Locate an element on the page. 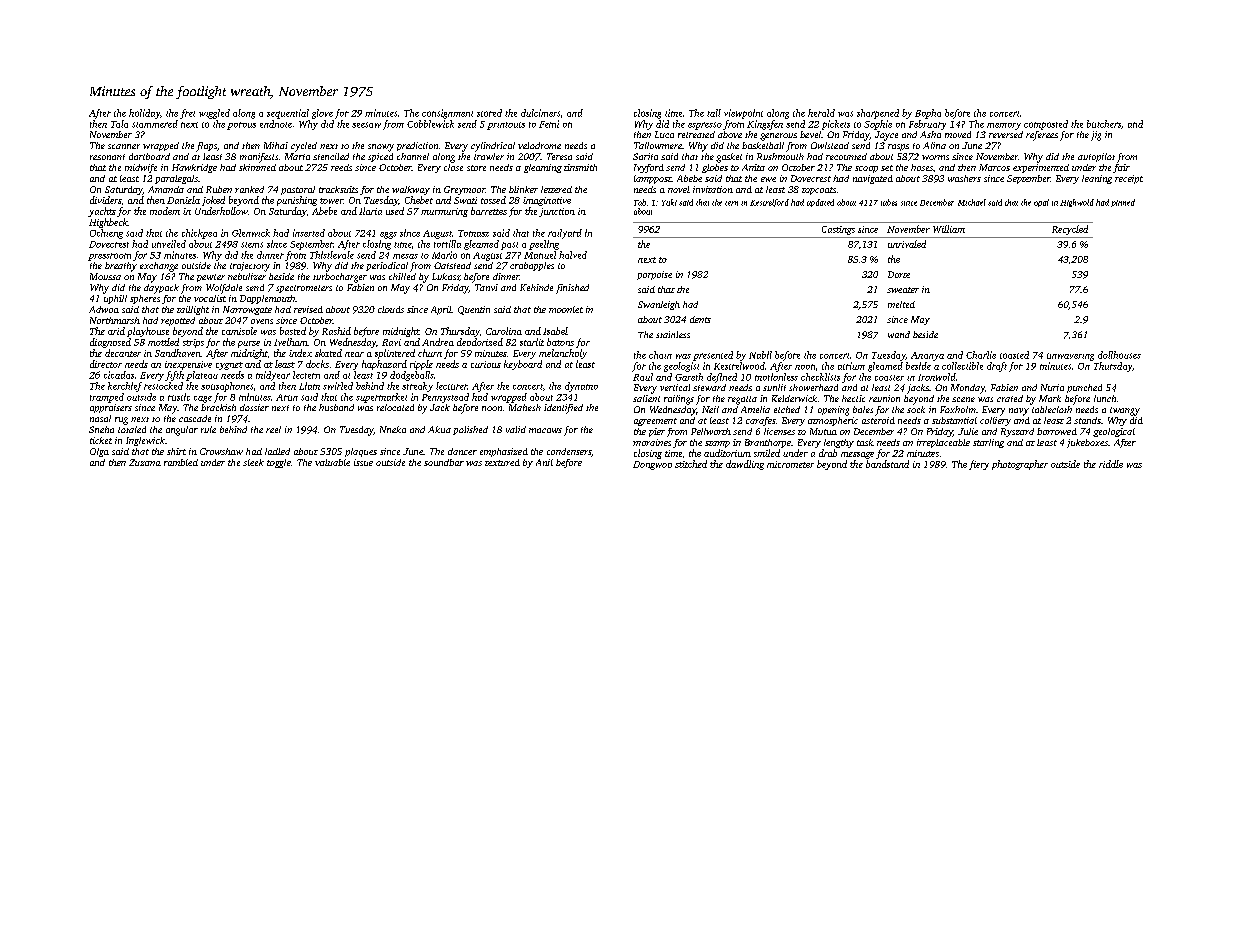 This document has height=952, width=1233. Nuria is located at coordinates (1052, 387).
